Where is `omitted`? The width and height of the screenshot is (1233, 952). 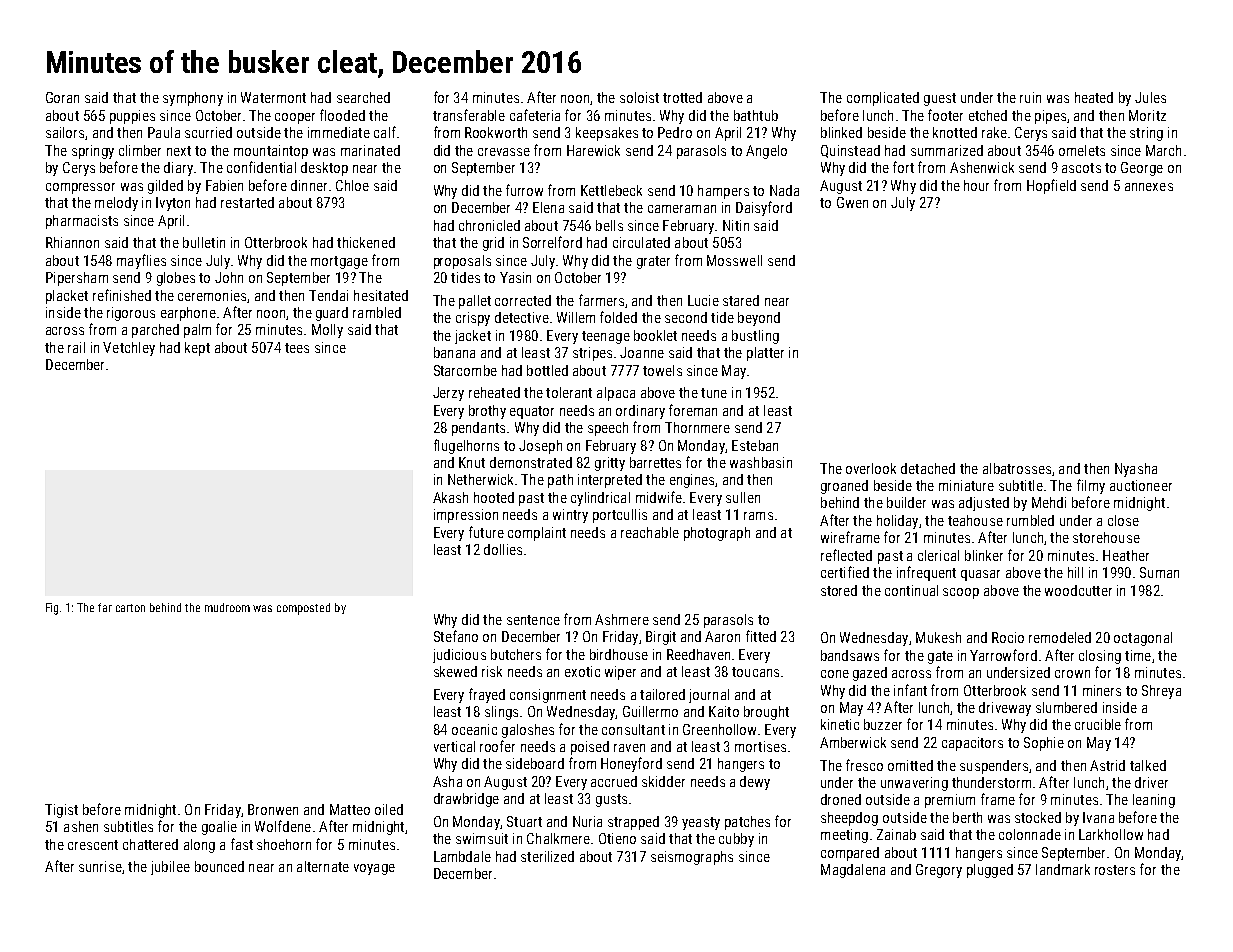
omitted is located at coordinates (910, 765).
